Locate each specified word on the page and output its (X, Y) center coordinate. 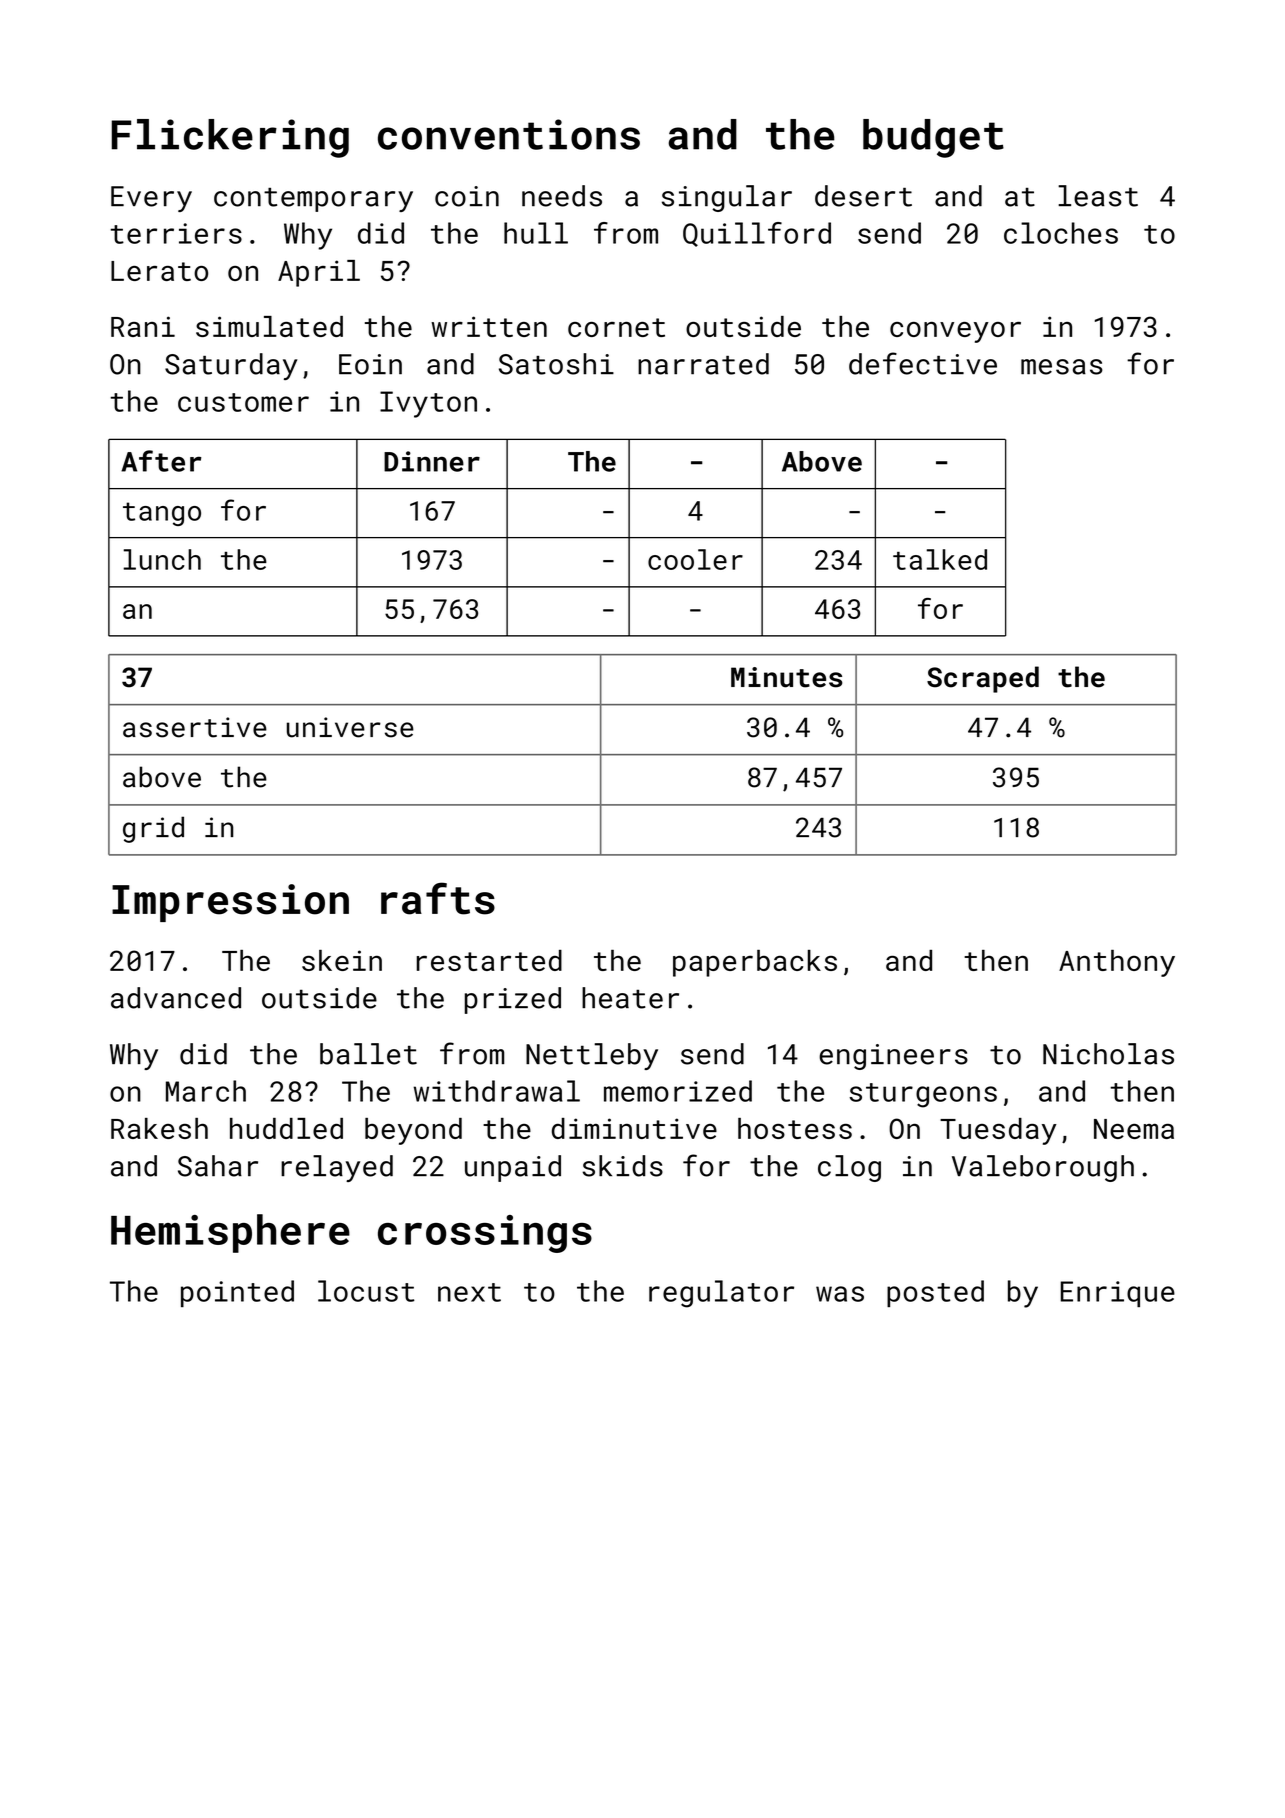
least (1098, 196)
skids (623, 1166)
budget (933, 138)
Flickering (230, 138)
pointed (237, 1293)
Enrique (1118, 1294)
